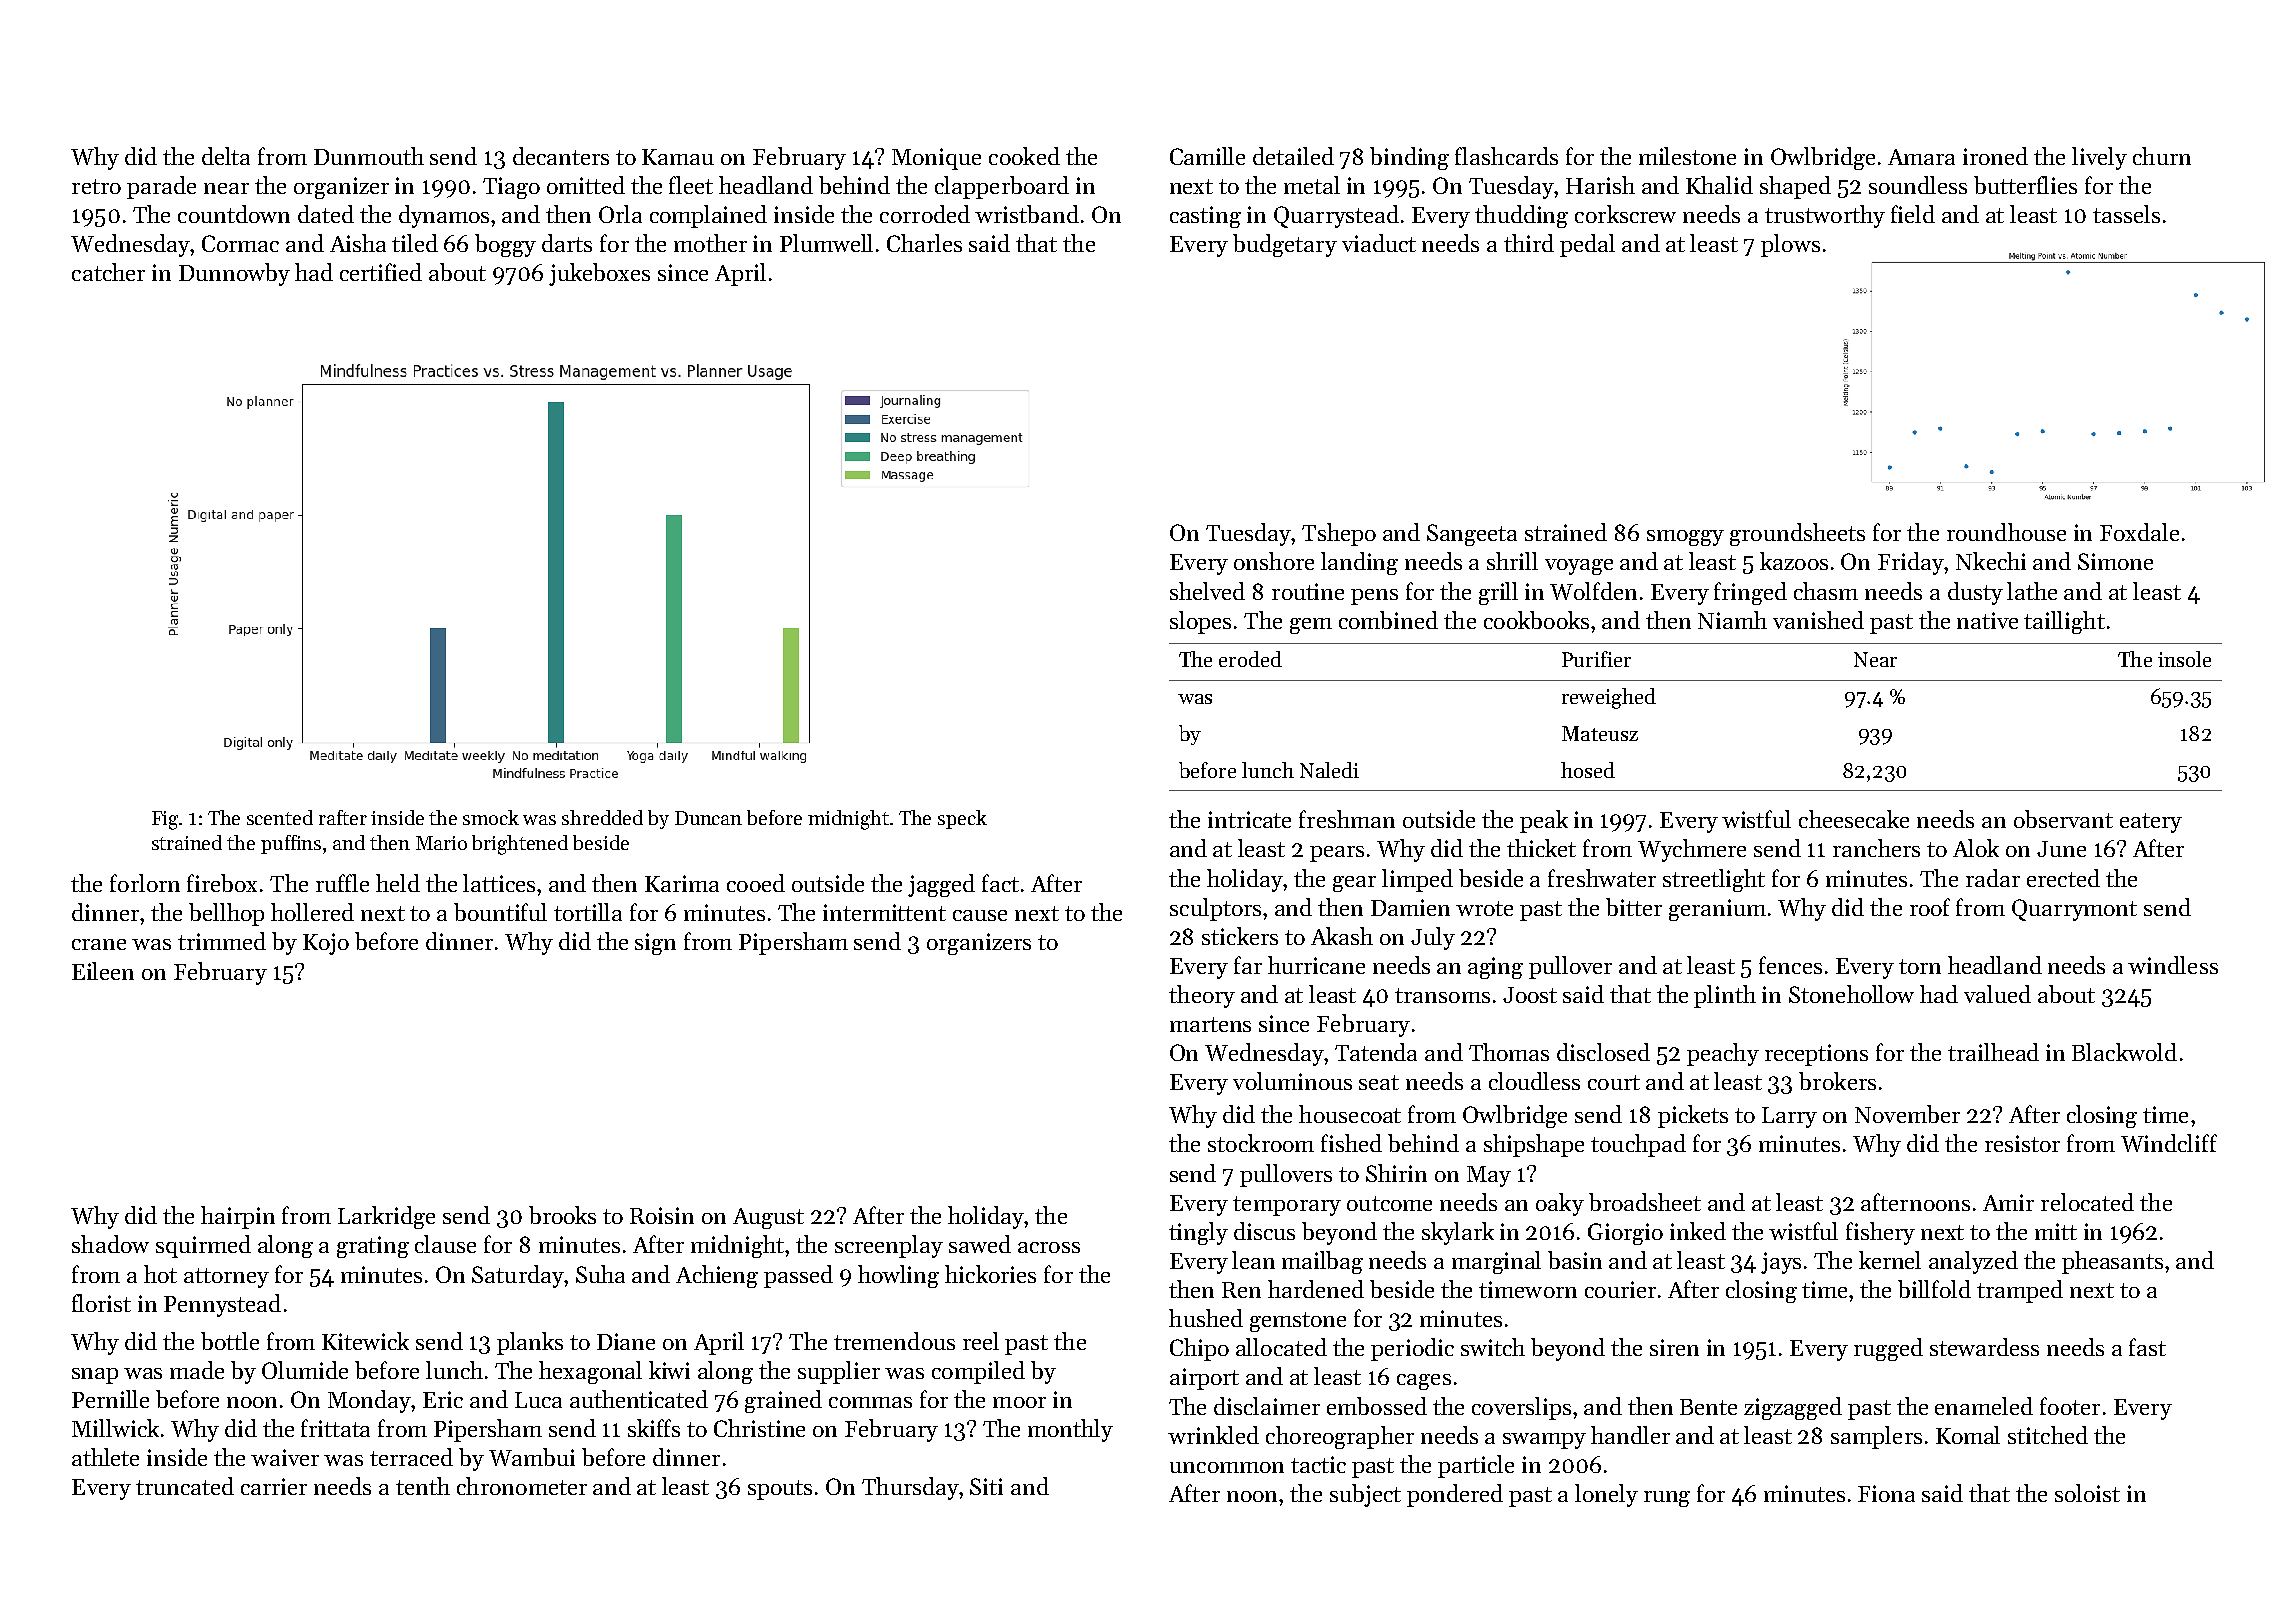  Describe the element at coordinates (2087, 1493) in the image. I see `soloist` at that location.
